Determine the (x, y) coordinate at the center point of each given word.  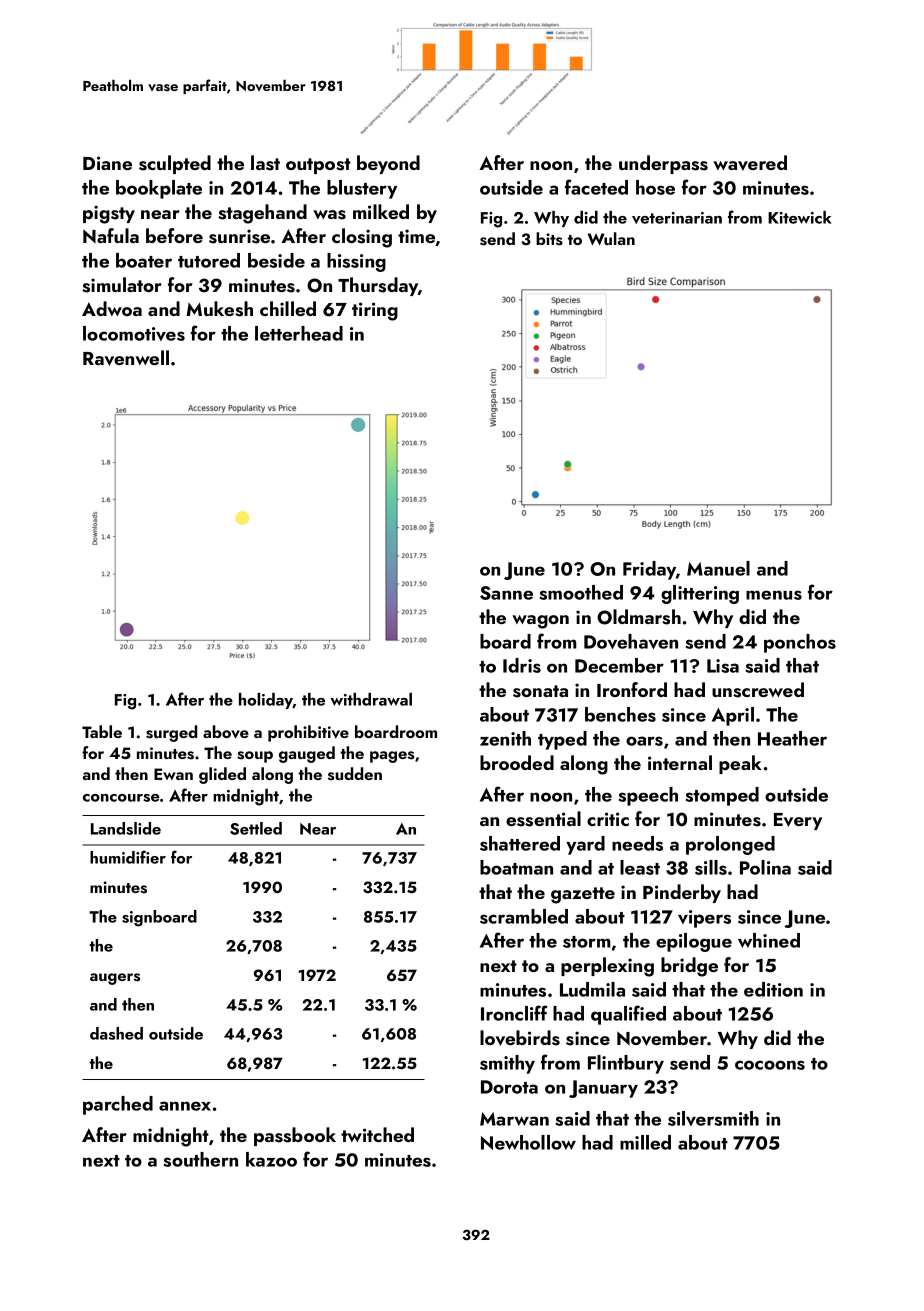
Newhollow (528, 1142)
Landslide (126, 828)
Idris (522, 665)
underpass (663, 164)
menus (774, 595)
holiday (266, 701)
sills (711, 867)
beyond (388, 164)
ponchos (800, 643)
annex (185, 1106)
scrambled (524, 916)
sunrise (239, 236)
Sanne (506, 593)
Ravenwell (126, 358)
